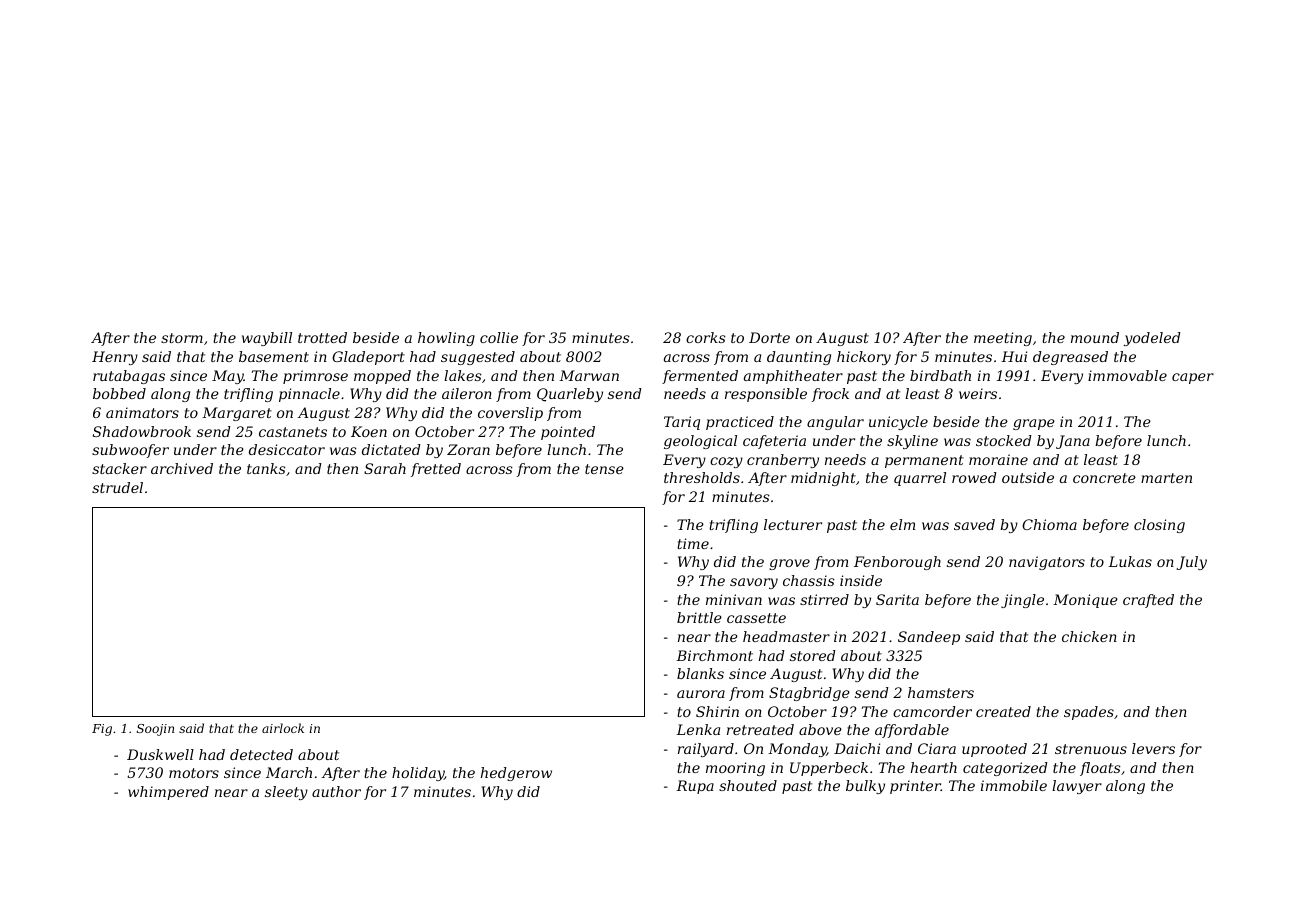 Image resolution: width=1308 pixels, height=924 pixels. I want to click on fretted, so click(436, 470).
